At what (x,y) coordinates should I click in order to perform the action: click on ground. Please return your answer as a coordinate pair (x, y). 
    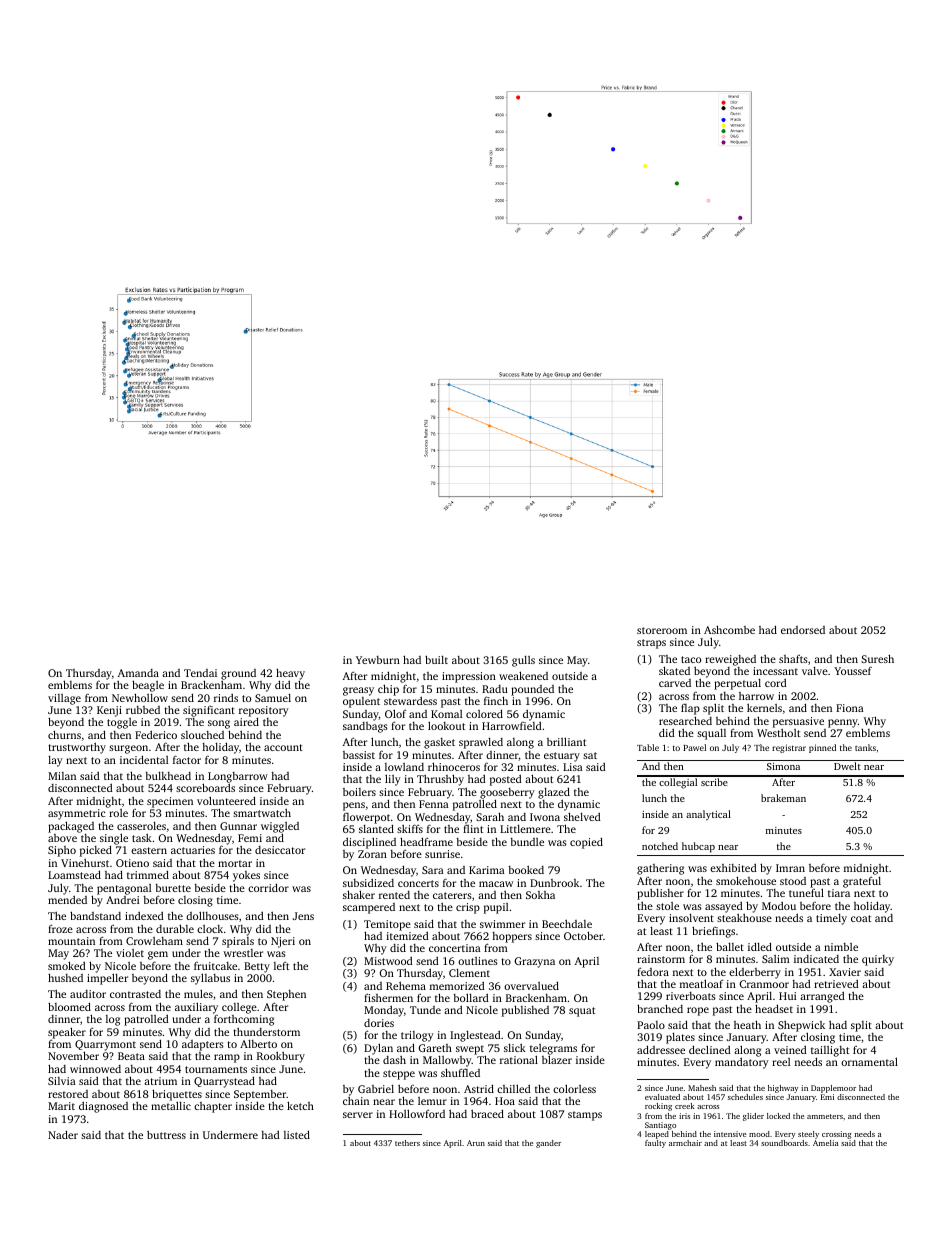
    Looking at the image, I should click on (238, 674).
